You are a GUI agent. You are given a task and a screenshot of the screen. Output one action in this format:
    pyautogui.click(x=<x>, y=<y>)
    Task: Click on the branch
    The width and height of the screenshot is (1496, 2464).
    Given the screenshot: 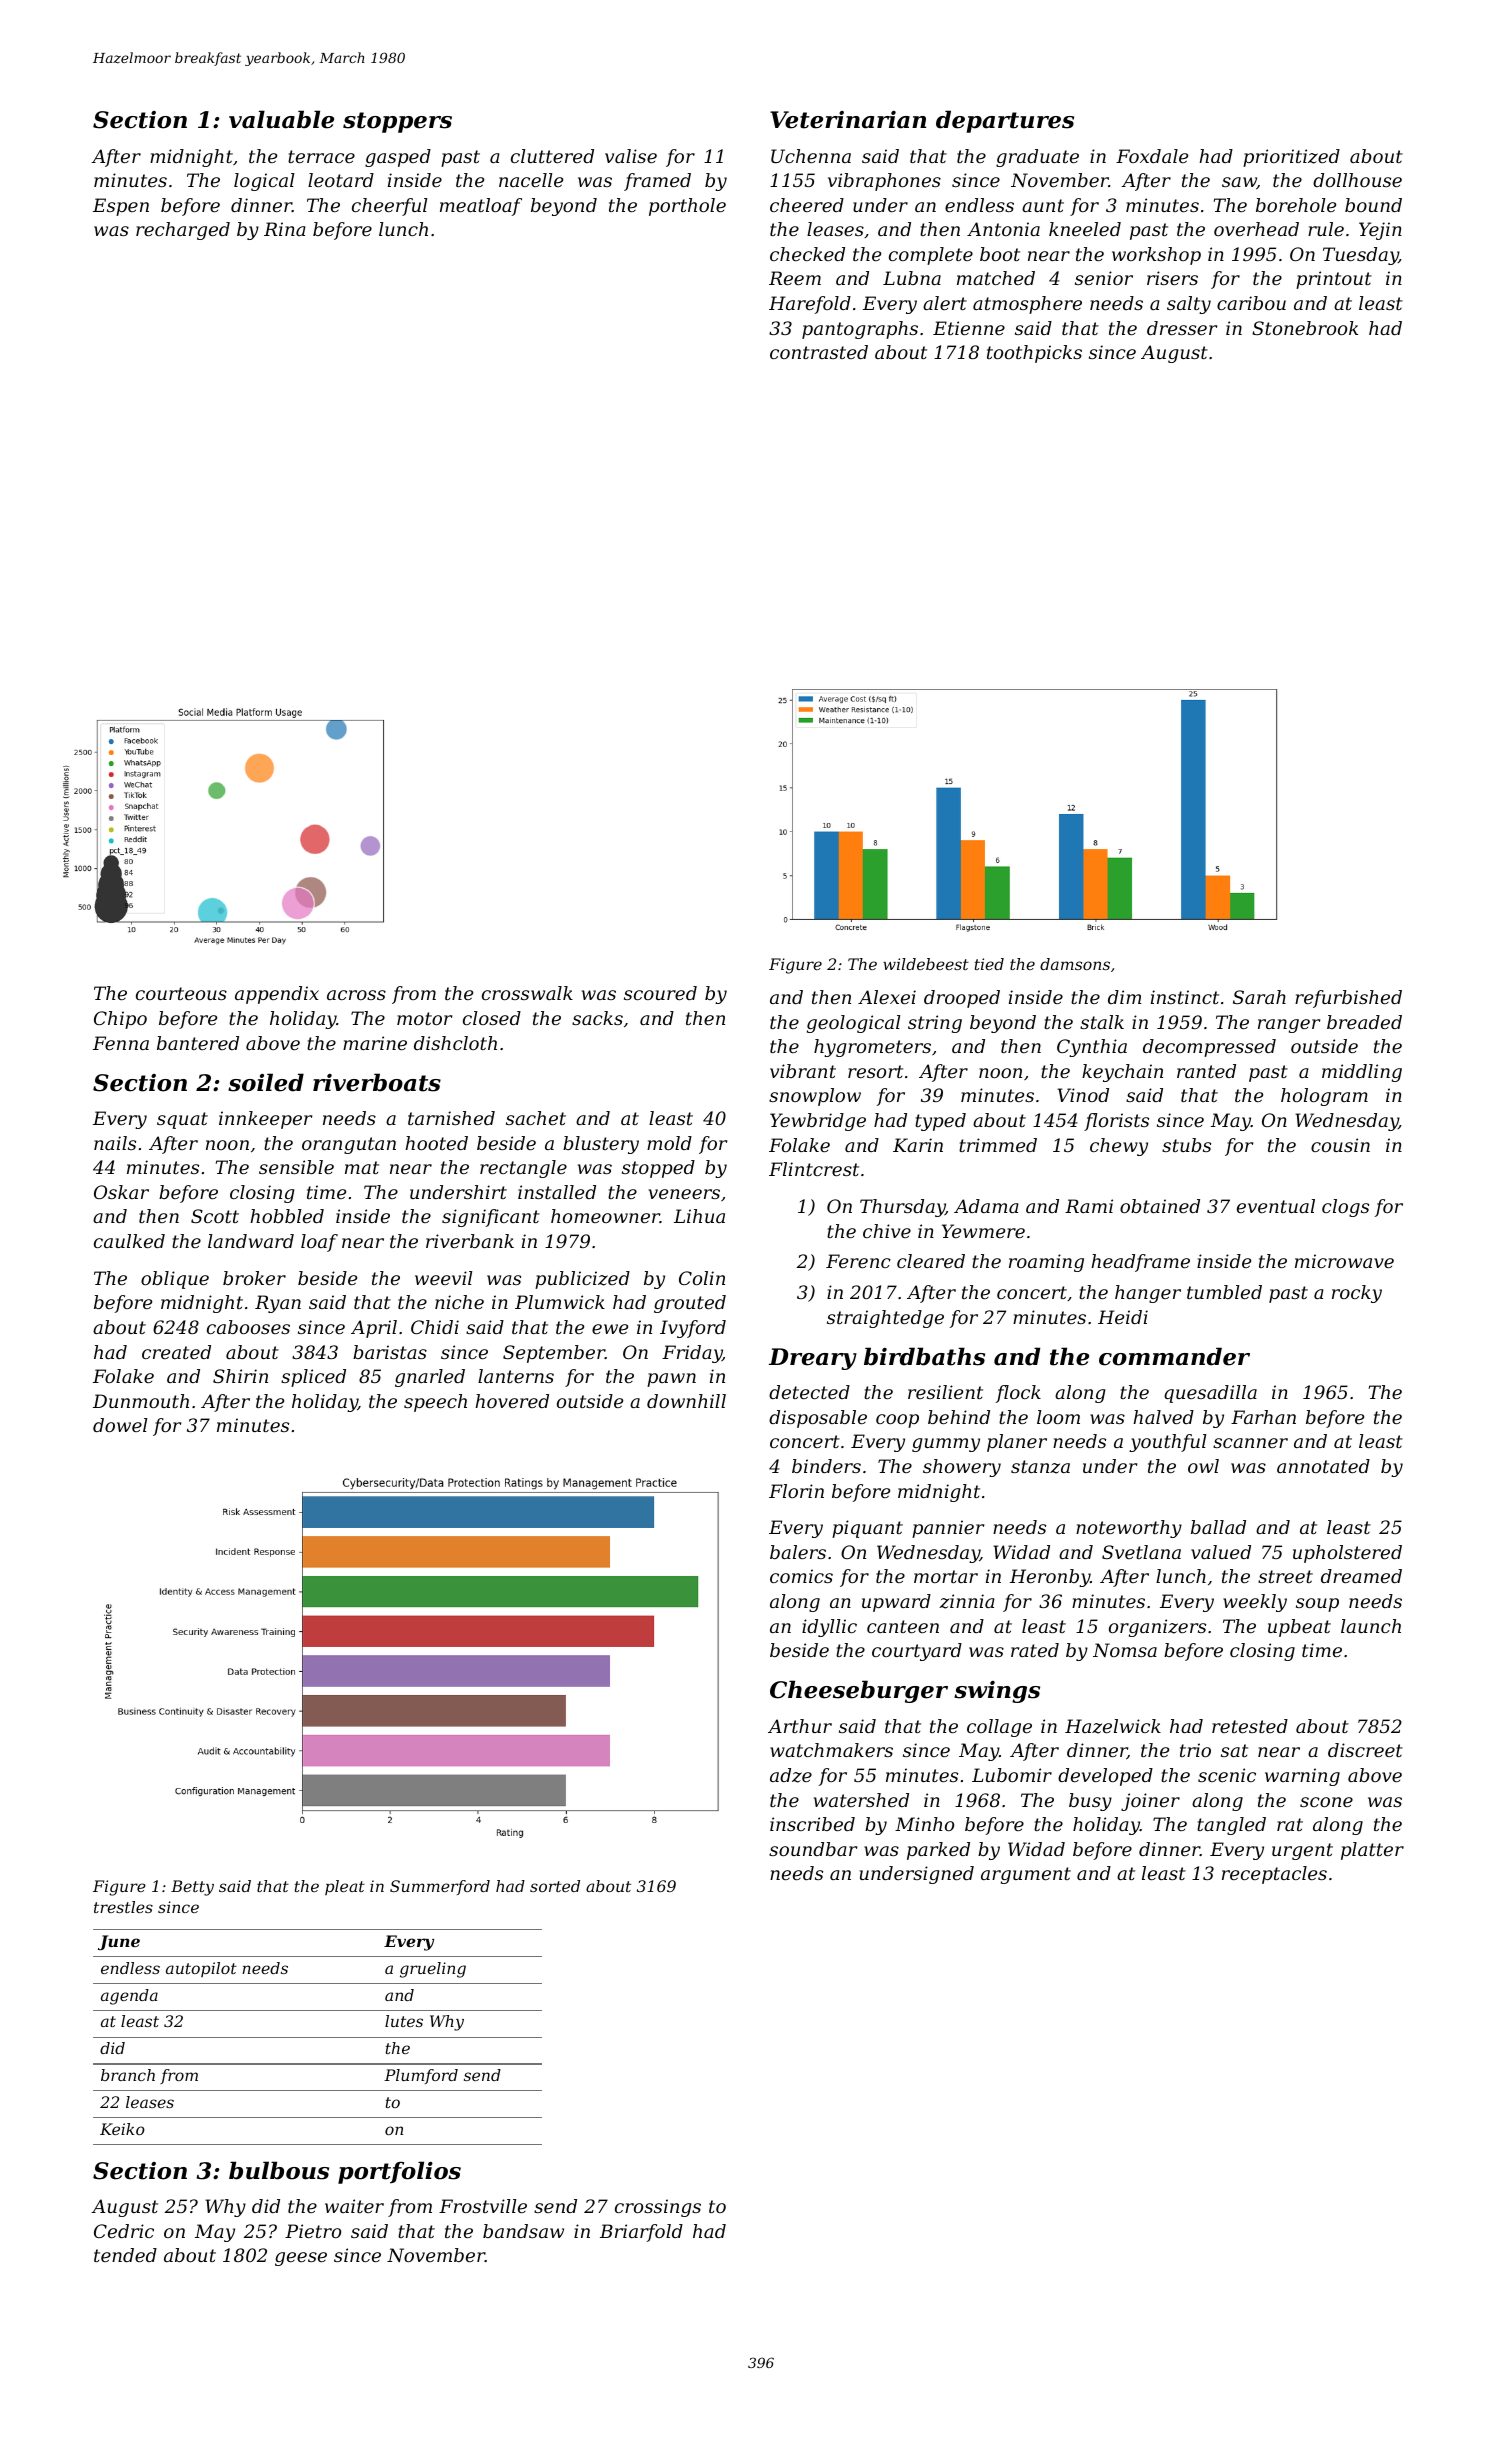 What is the action you would take?
    pyautogui.click(x=128, y=2075)
